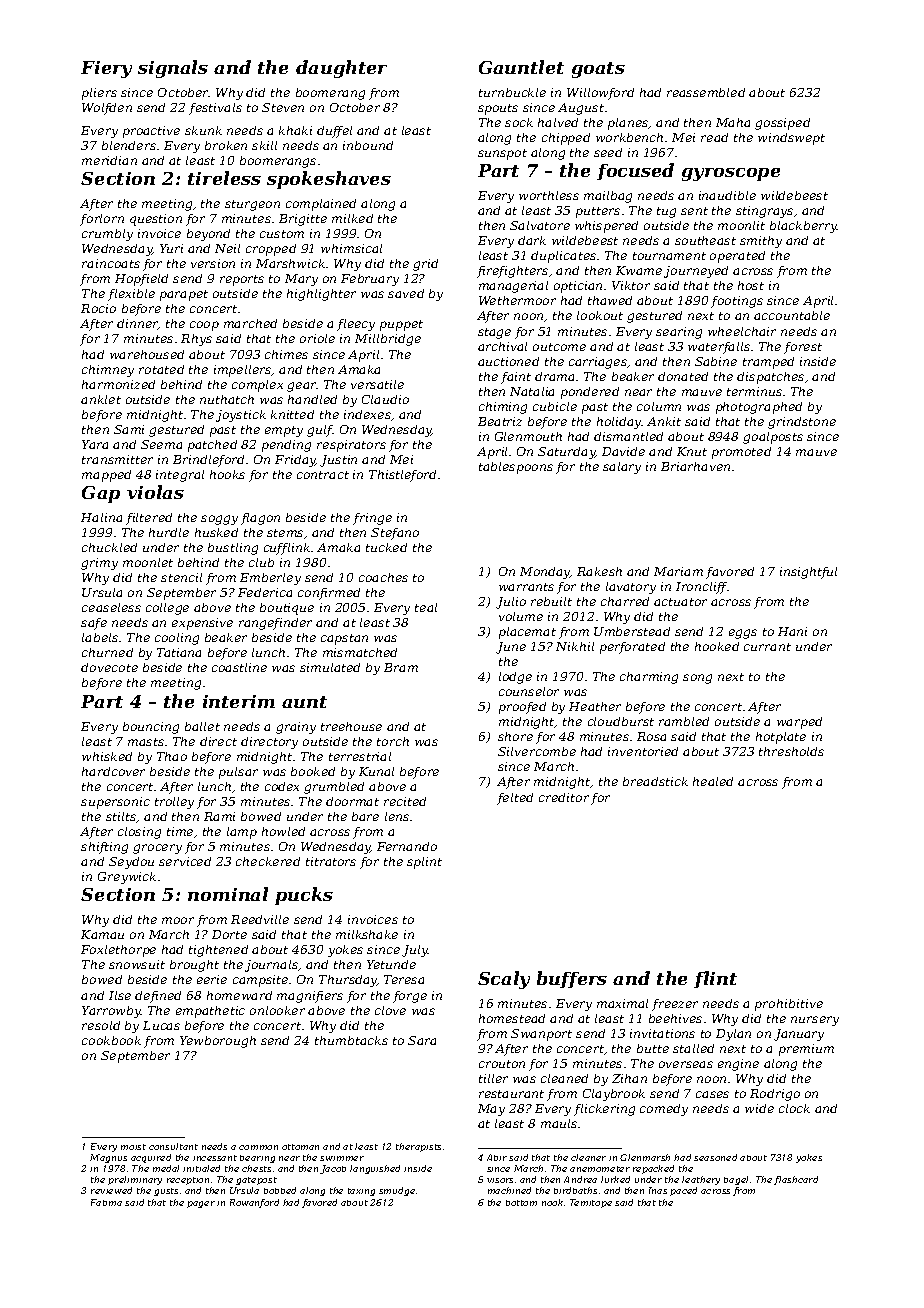  Describe the element at coordinates (107, 652) in the screenshot. I see `churned` at that location.
